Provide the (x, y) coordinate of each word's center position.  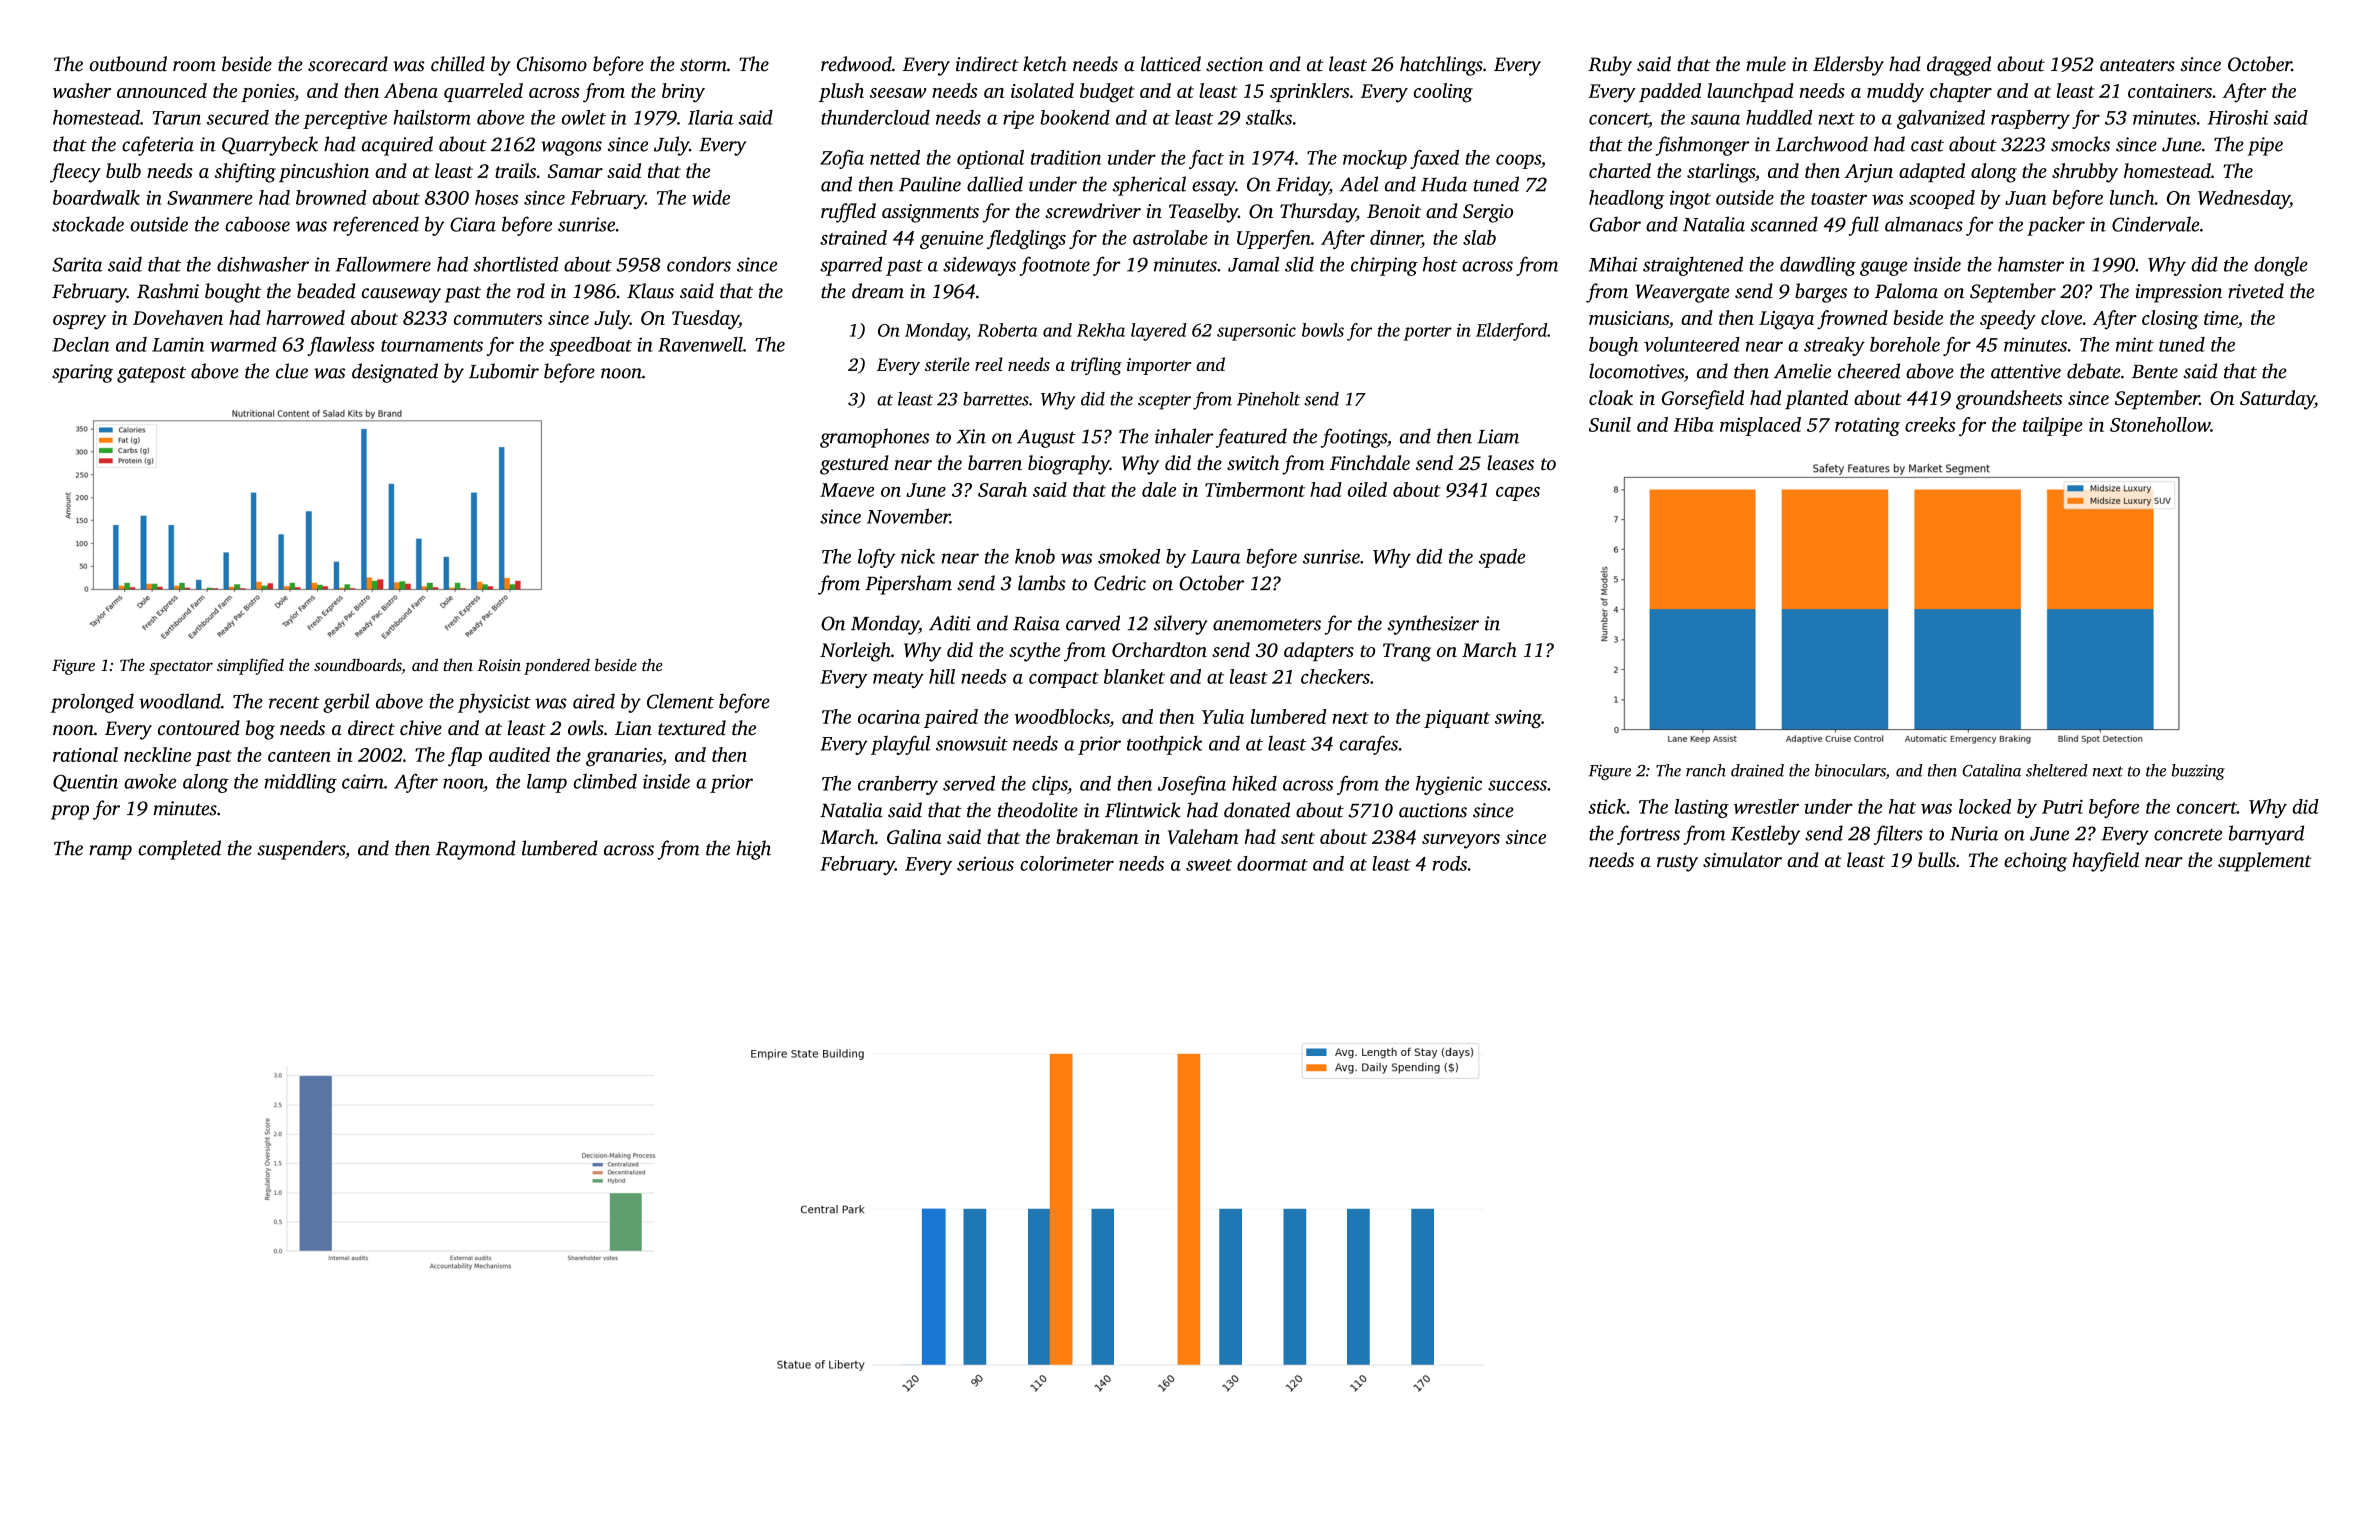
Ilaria (710, 117)
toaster (1839, 199)
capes (1518, 494)
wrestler (1766, 806)
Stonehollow (2160, 424)
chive (421, 727)
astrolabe (1170, 237)
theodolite (1038, 810)
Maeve (847, 490)
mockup (1375, 159)
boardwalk (96, 197)
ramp (110, 852)
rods (1449, 863)
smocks (2080, 144)
